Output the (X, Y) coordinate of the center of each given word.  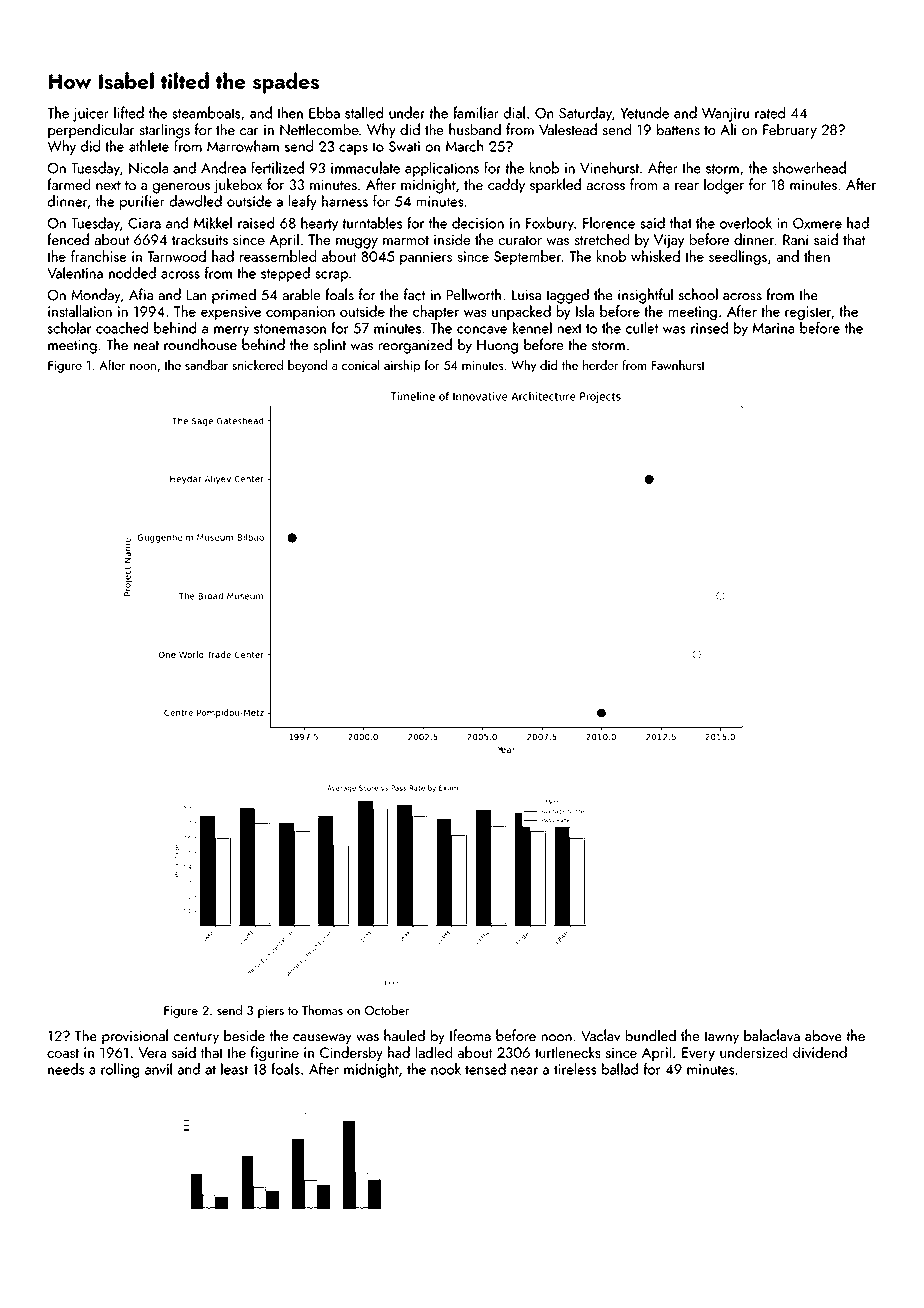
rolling (120, 1070)
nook (446, 1069)
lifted (129, 112)
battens (678, 129)
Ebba (324, 112)
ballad (620, 1069)
